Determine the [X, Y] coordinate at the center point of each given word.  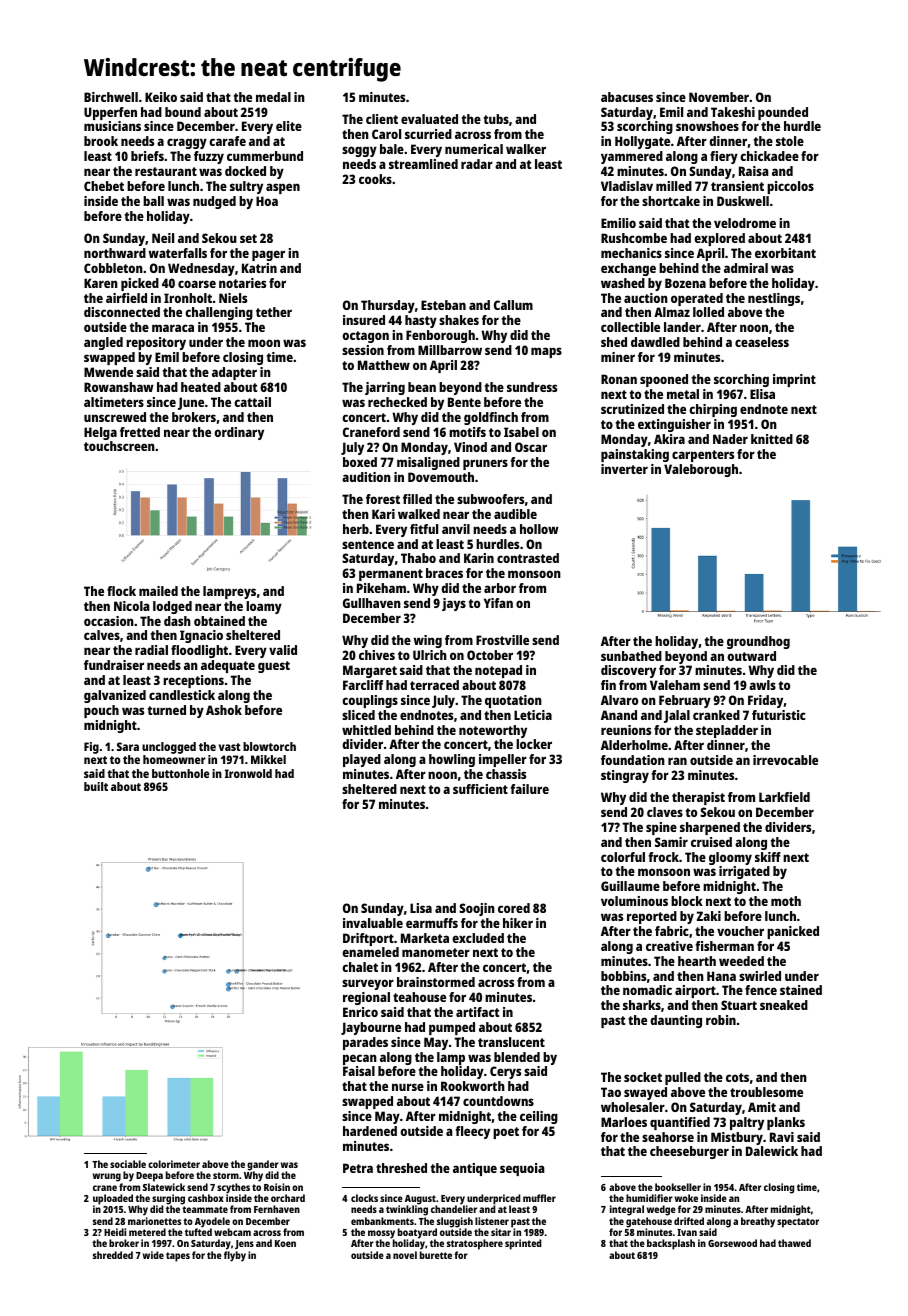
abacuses [627, 97]
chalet [360, 967]
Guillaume [630, 886]
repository [156, 343]
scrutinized [632, 409]
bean [422, 387]
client [382, 119]
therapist [698, 798]
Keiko [161, 97]
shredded [113, 1255]
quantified [680, 1123]
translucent [511, 1042]
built [96, 786]
